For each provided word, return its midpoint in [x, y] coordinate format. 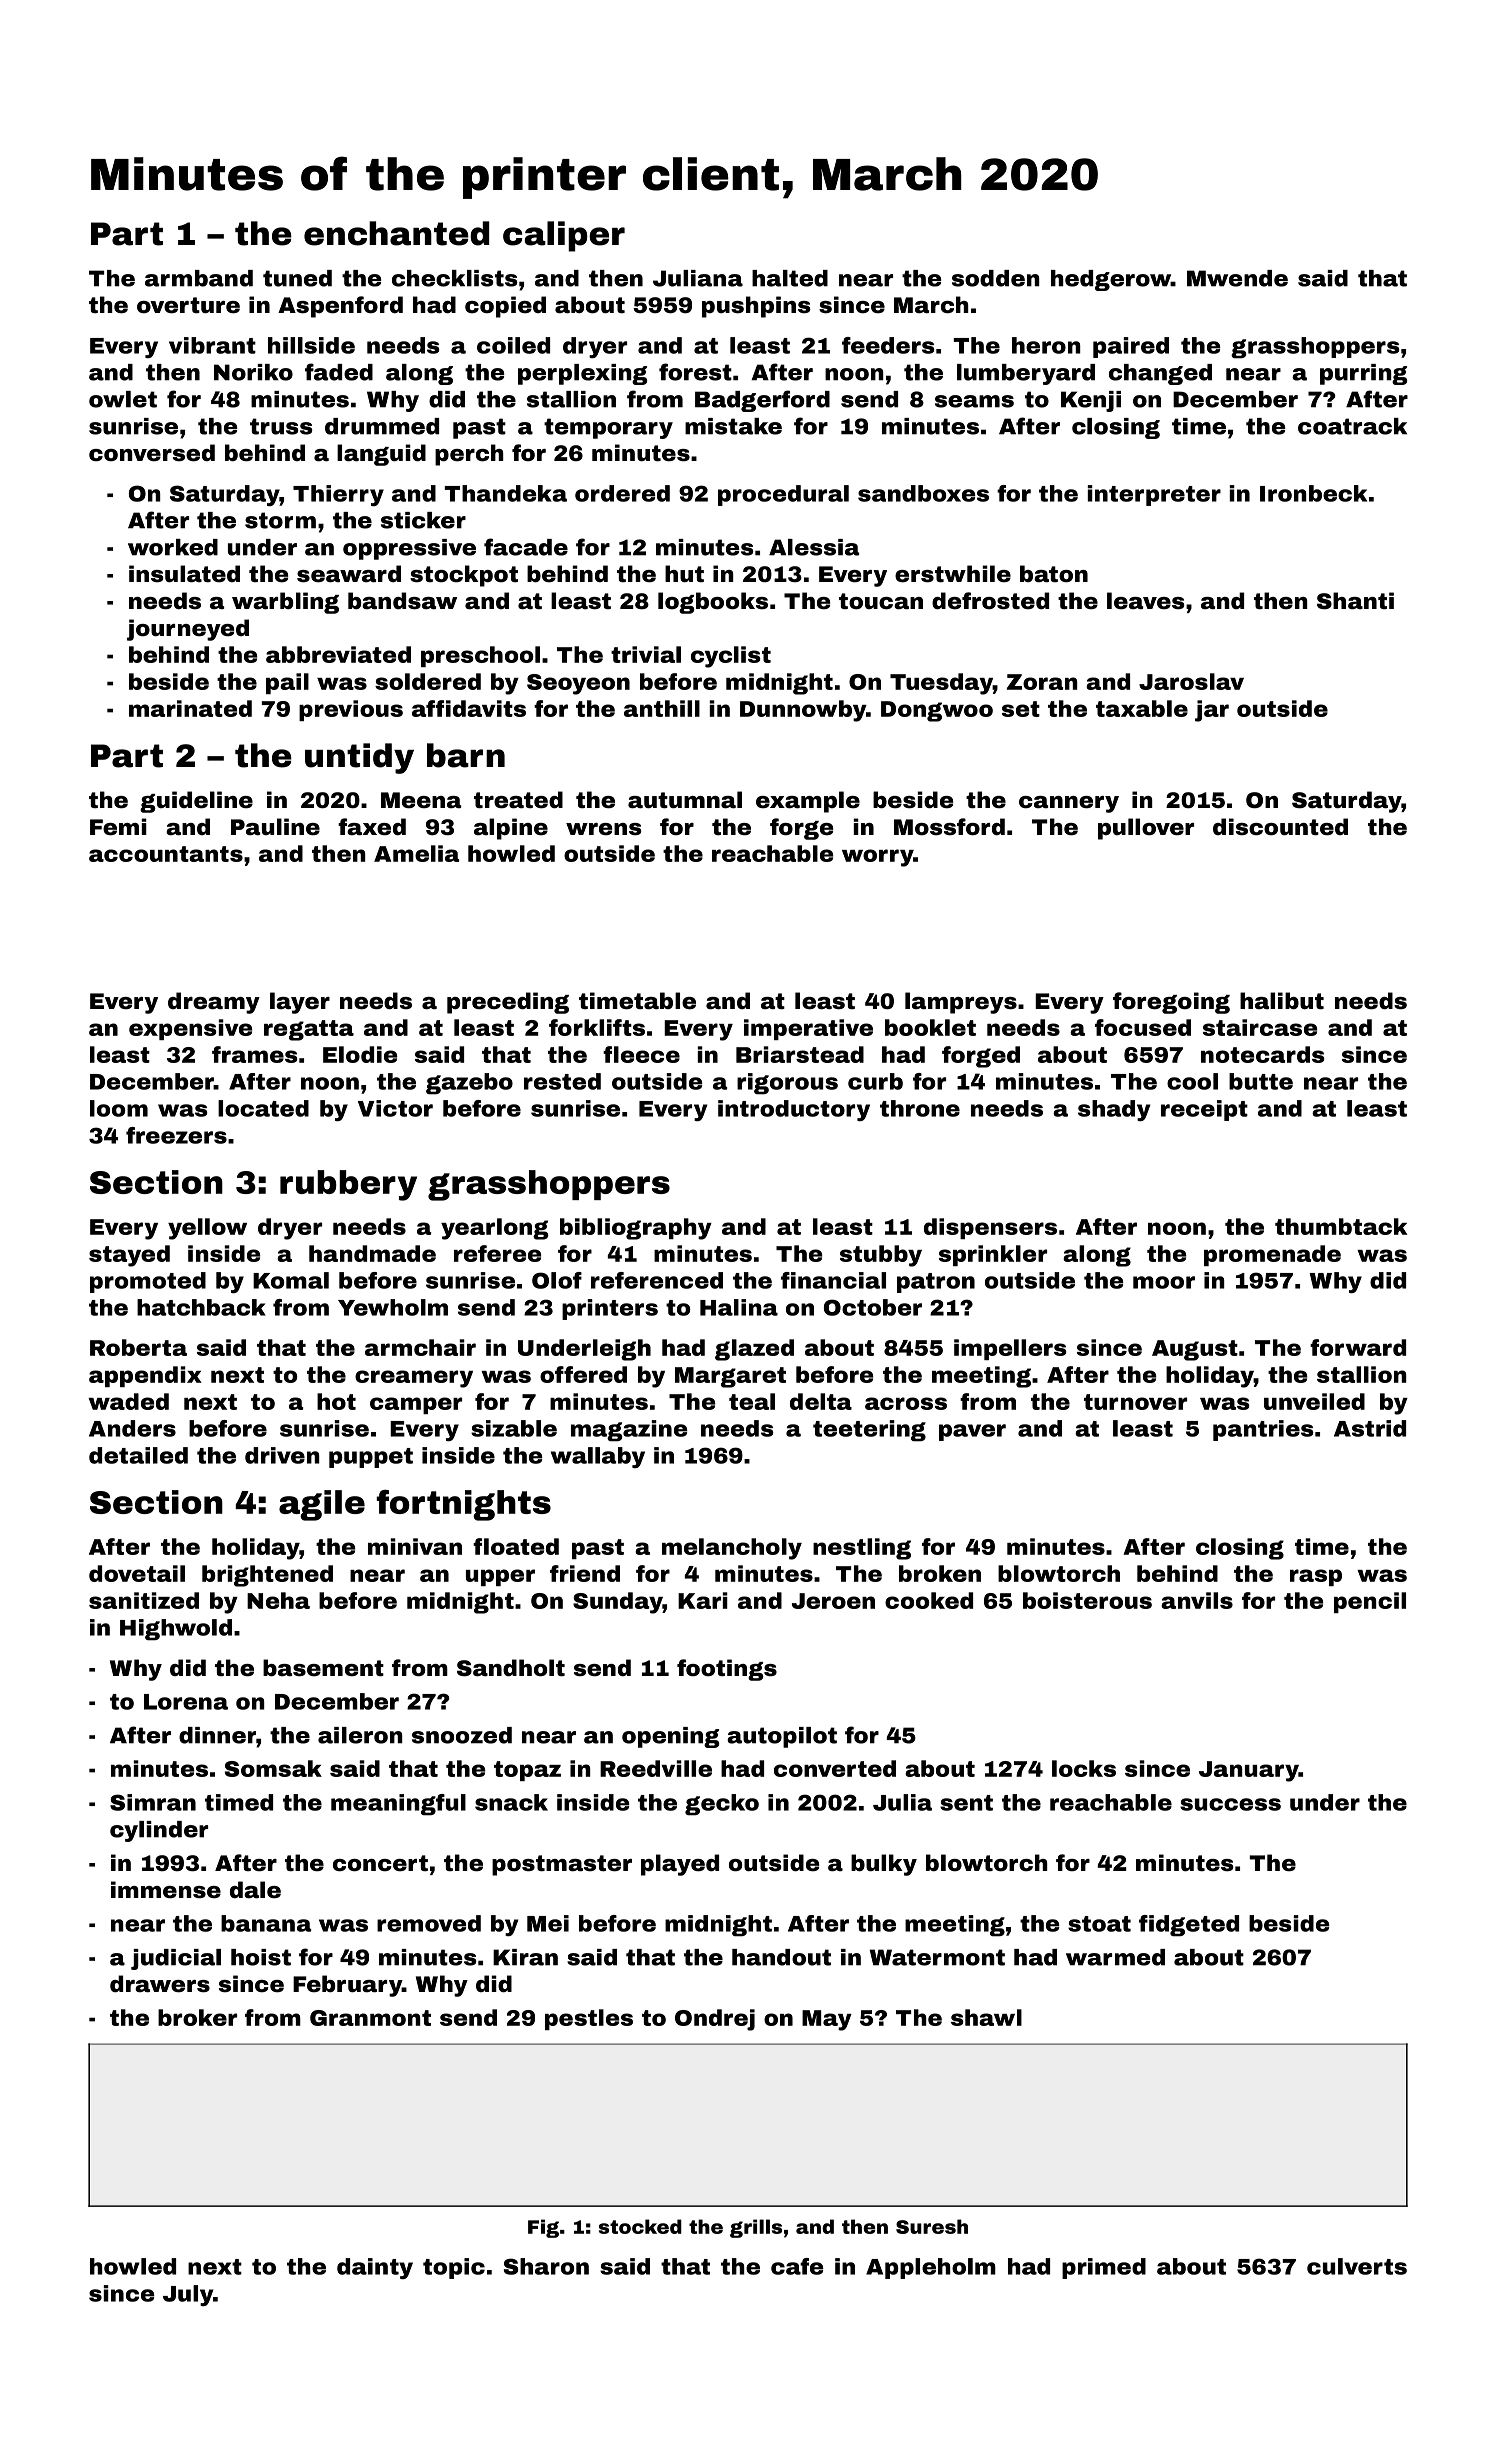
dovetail [137, 1573]
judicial [176, 1959]
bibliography [636, 1229]
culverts [1357, 2266]
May [827, 2020]
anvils [1197, 1600]
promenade [1272, 1255]
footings [727, 1670]
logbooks [713, 603]
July [188, 2295]
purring [1363, 374]
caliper [564, 236]
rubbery [348, 1185]
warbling [285, 603]
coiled [513, 345]
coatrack [1352, 426]
